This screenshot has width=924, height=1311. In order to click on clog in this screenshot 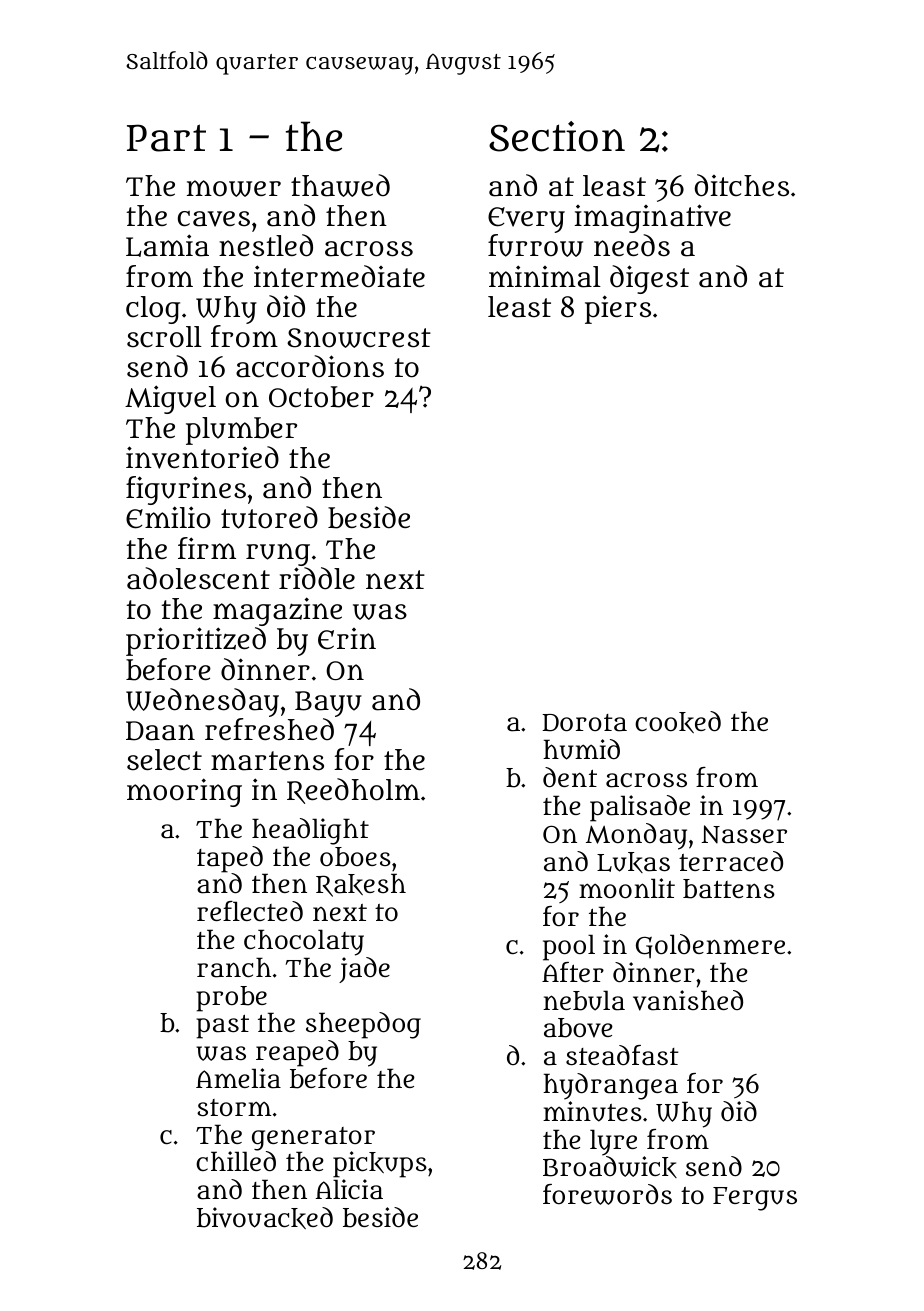, I will do `click(153, 310)`.
